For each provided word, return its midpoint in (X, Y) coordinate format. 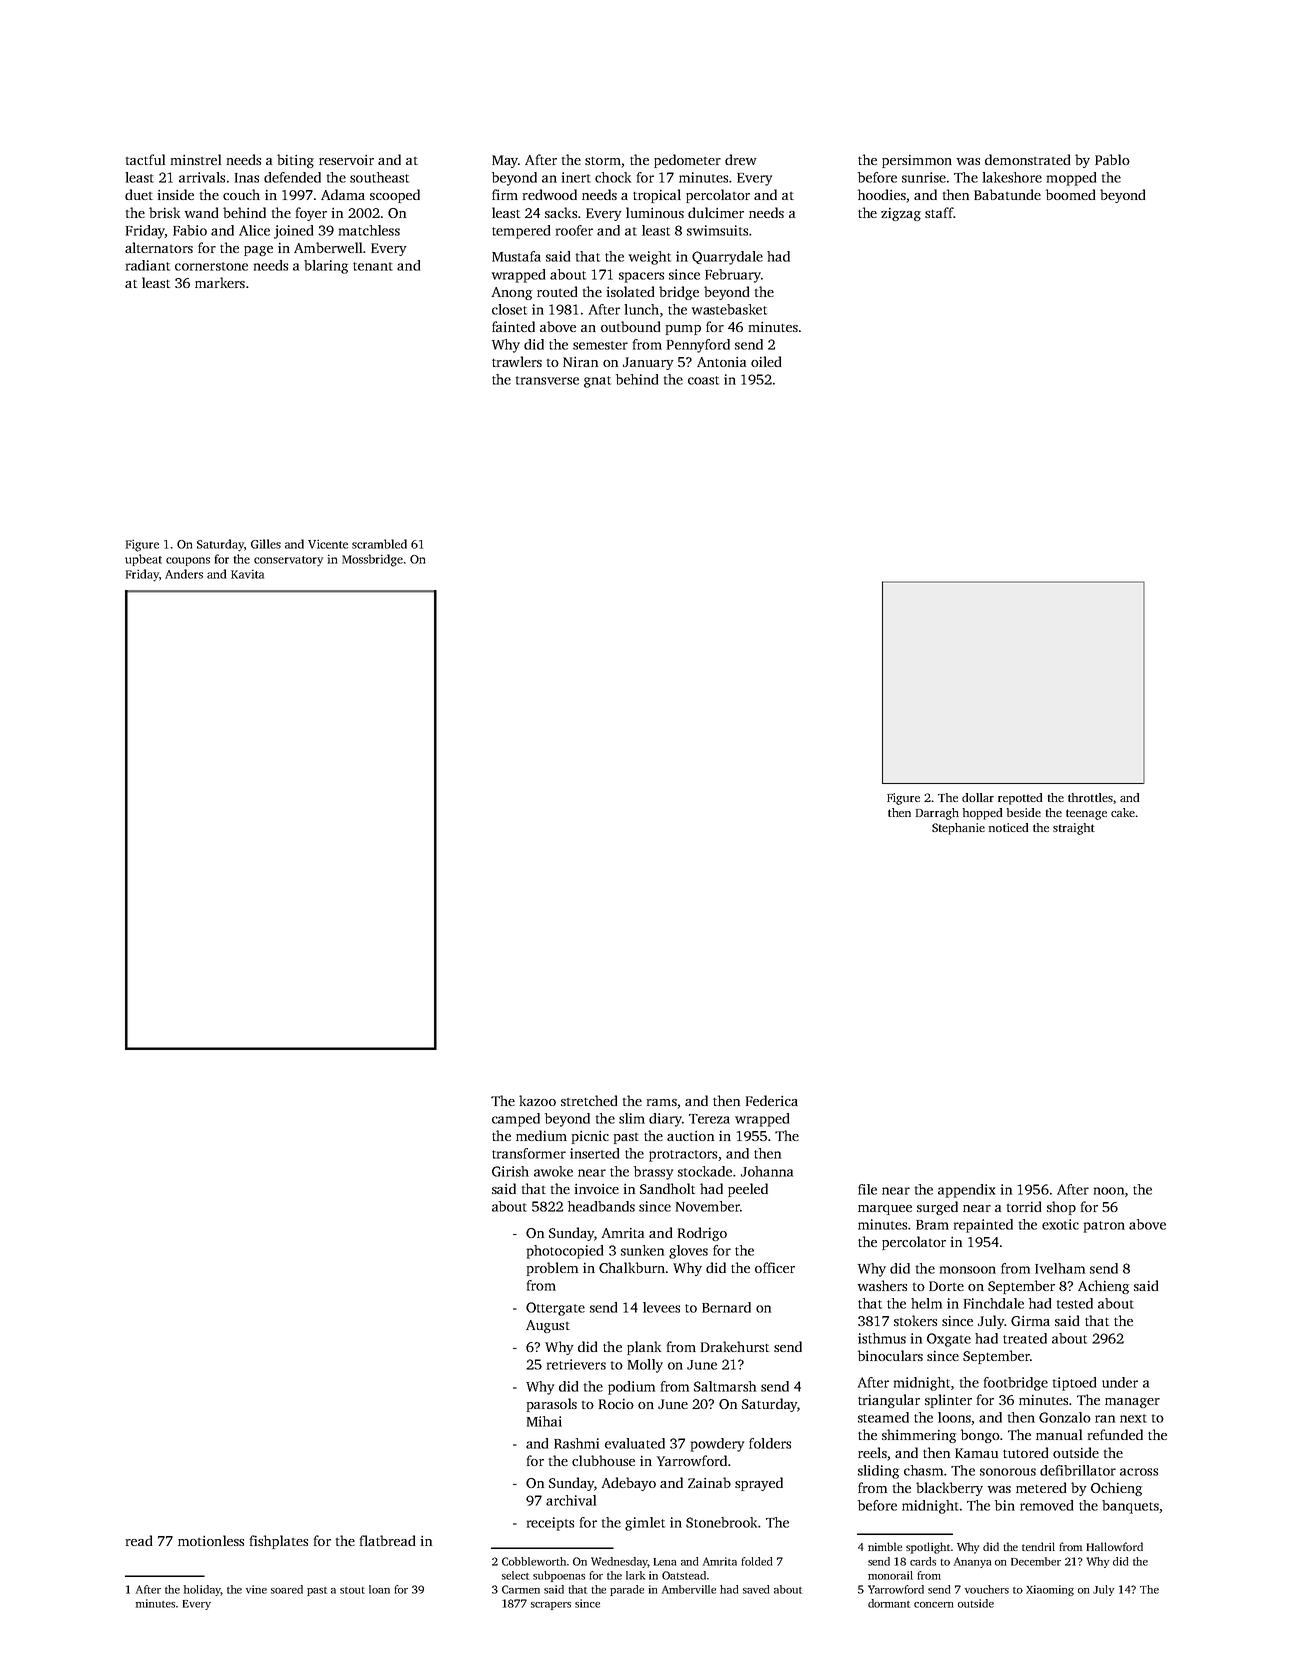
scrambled (379, 544)
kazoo (537, 1100)
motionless (211, 1540)
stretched (589, 1100)
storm (603, 161)
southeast (379, 177)
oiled (766, 361)
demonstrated (1027, 159)
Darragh (937, 814)
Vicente (328, 544)
